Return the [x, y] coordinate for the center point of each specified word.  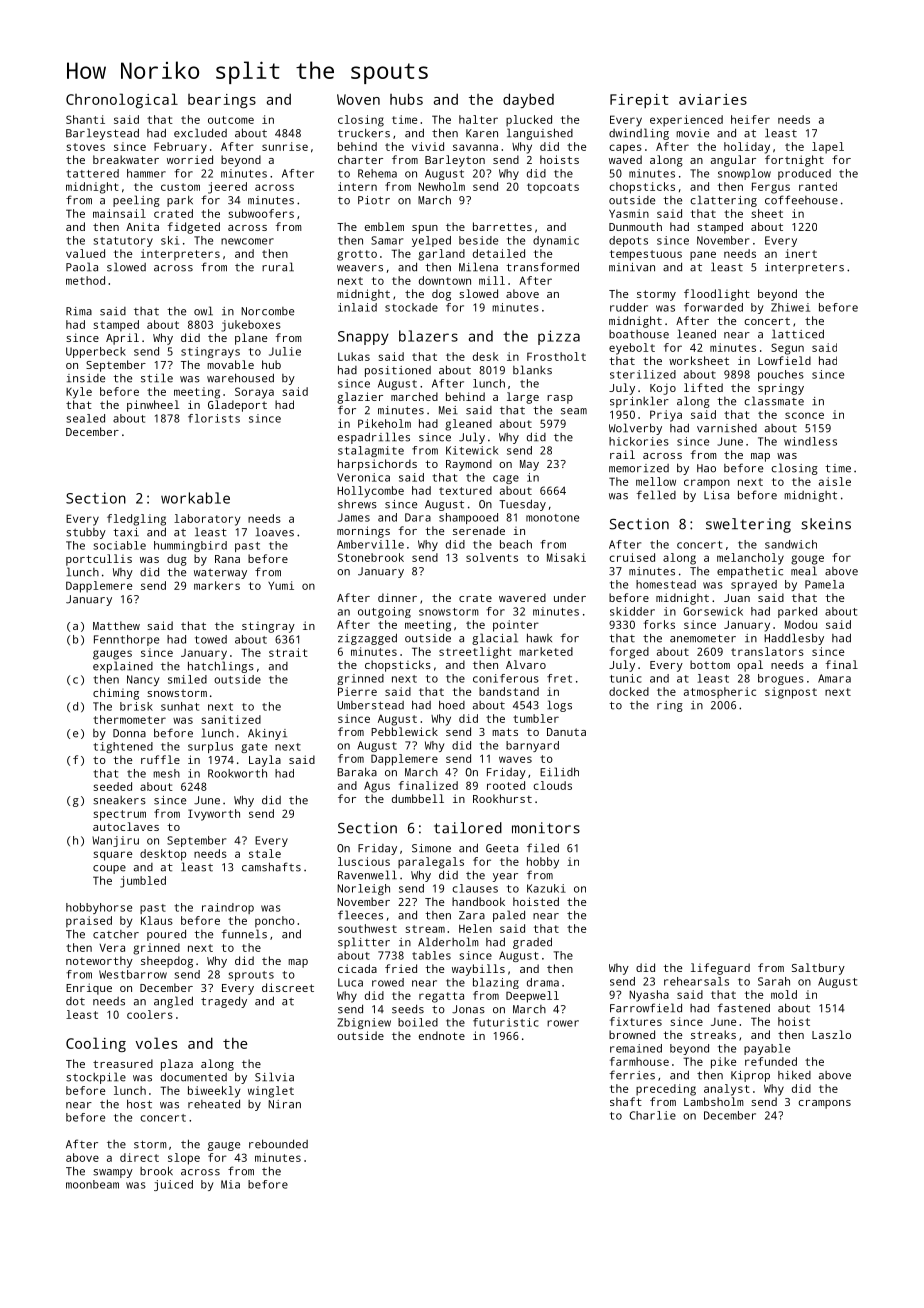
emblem [384, 226]
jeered [227, 188]
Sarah [774, 981]
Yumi [281, 585]
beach [516, 544]
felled [656, 495]
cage [506, 479]
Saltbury [818, 969]
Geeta [502, 848]
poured [166, 935]
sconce [804, 415]
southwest [367, 928]
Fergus [771, 188]
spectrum [120, 815]
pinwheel [153, 406]
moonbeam [92, 1184]
